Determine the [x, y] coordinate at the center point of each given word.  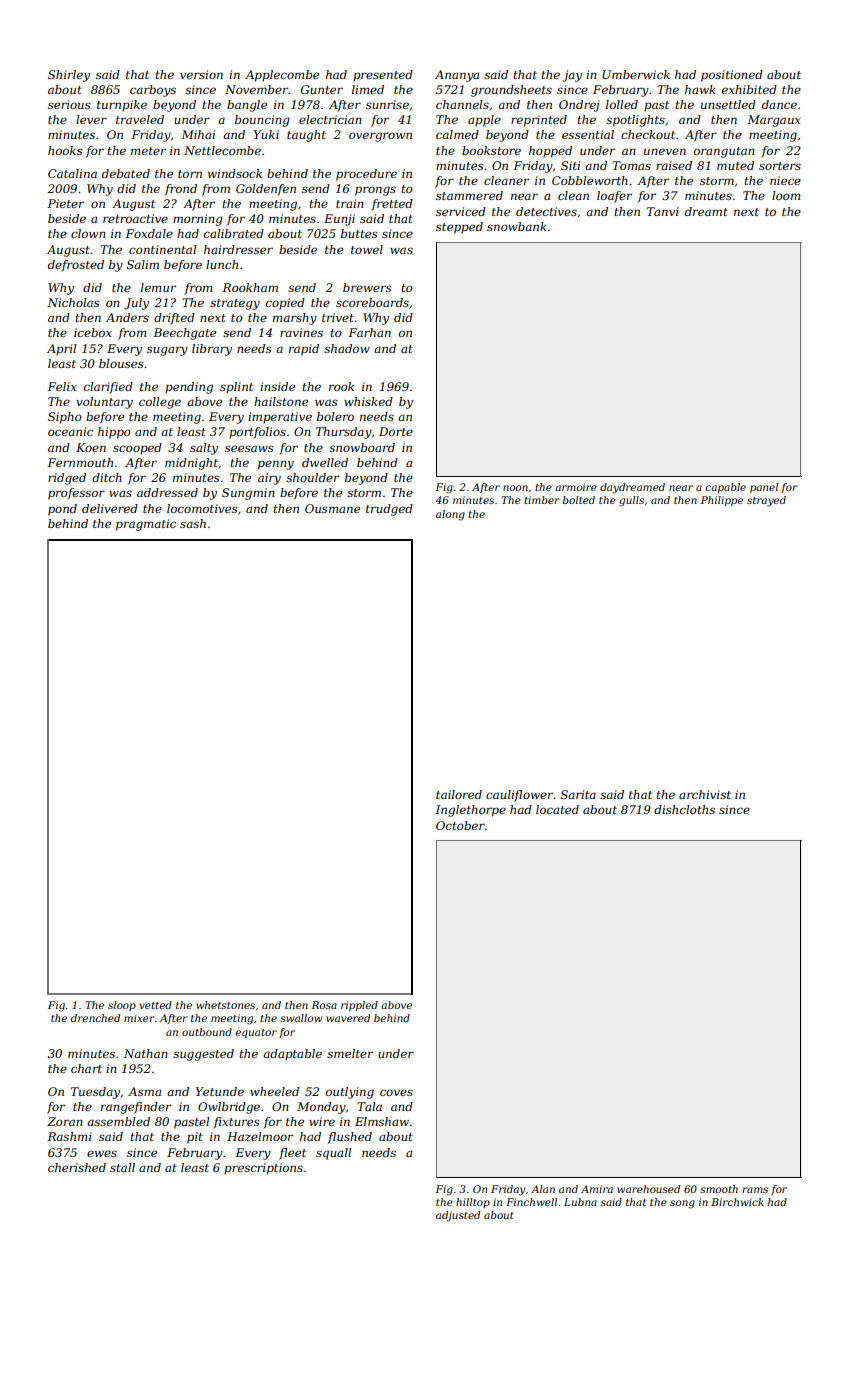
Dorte [396, 431]
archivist [705, 794]
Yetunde [220, 1091]
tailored [459, 794]
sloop [122, 1006]
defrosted [76, 266]
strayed [766, 501]
